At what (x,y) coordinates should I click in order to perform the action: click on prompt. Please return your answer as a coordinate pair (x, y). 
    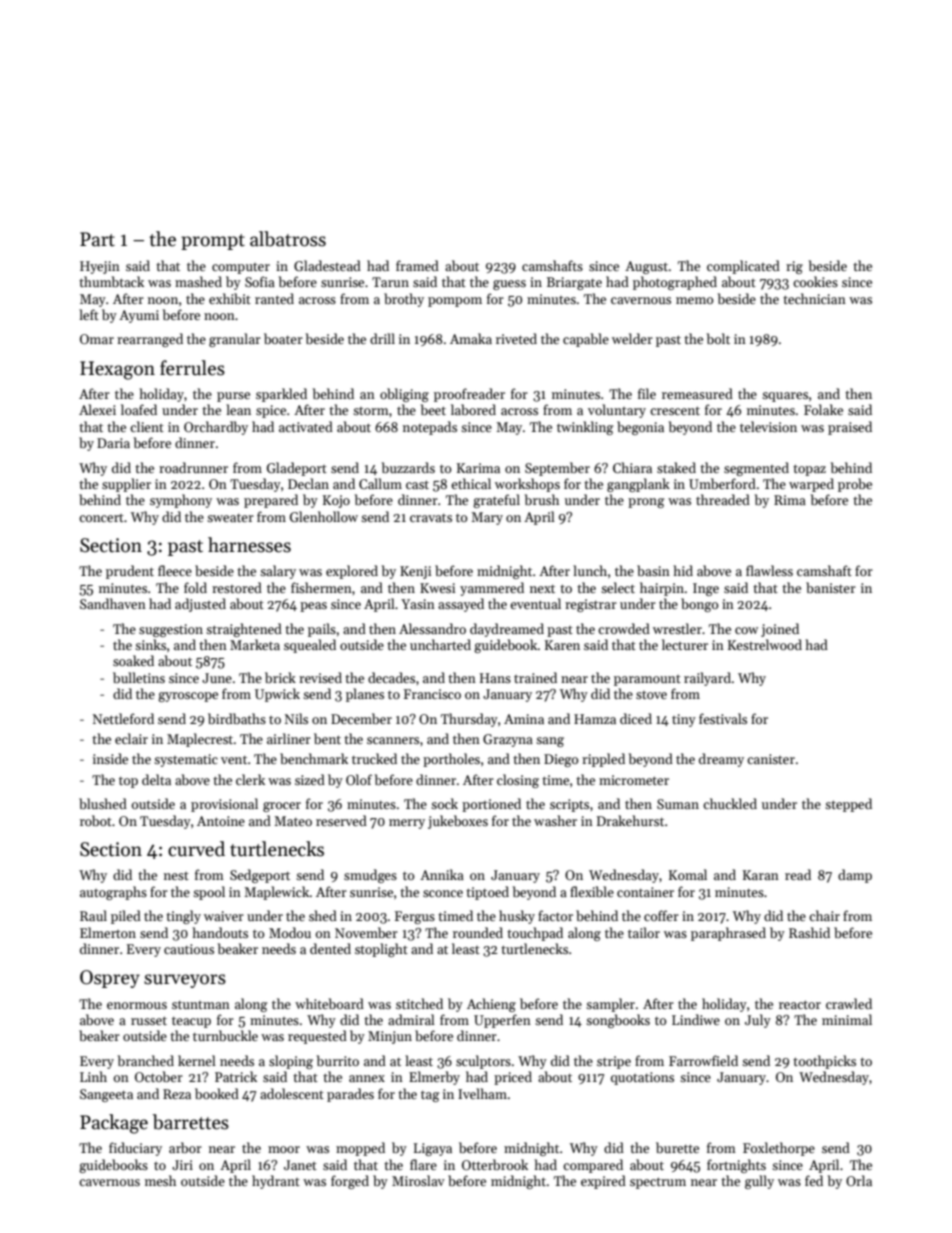
    Looking at the image, I should click on (213, 242).
